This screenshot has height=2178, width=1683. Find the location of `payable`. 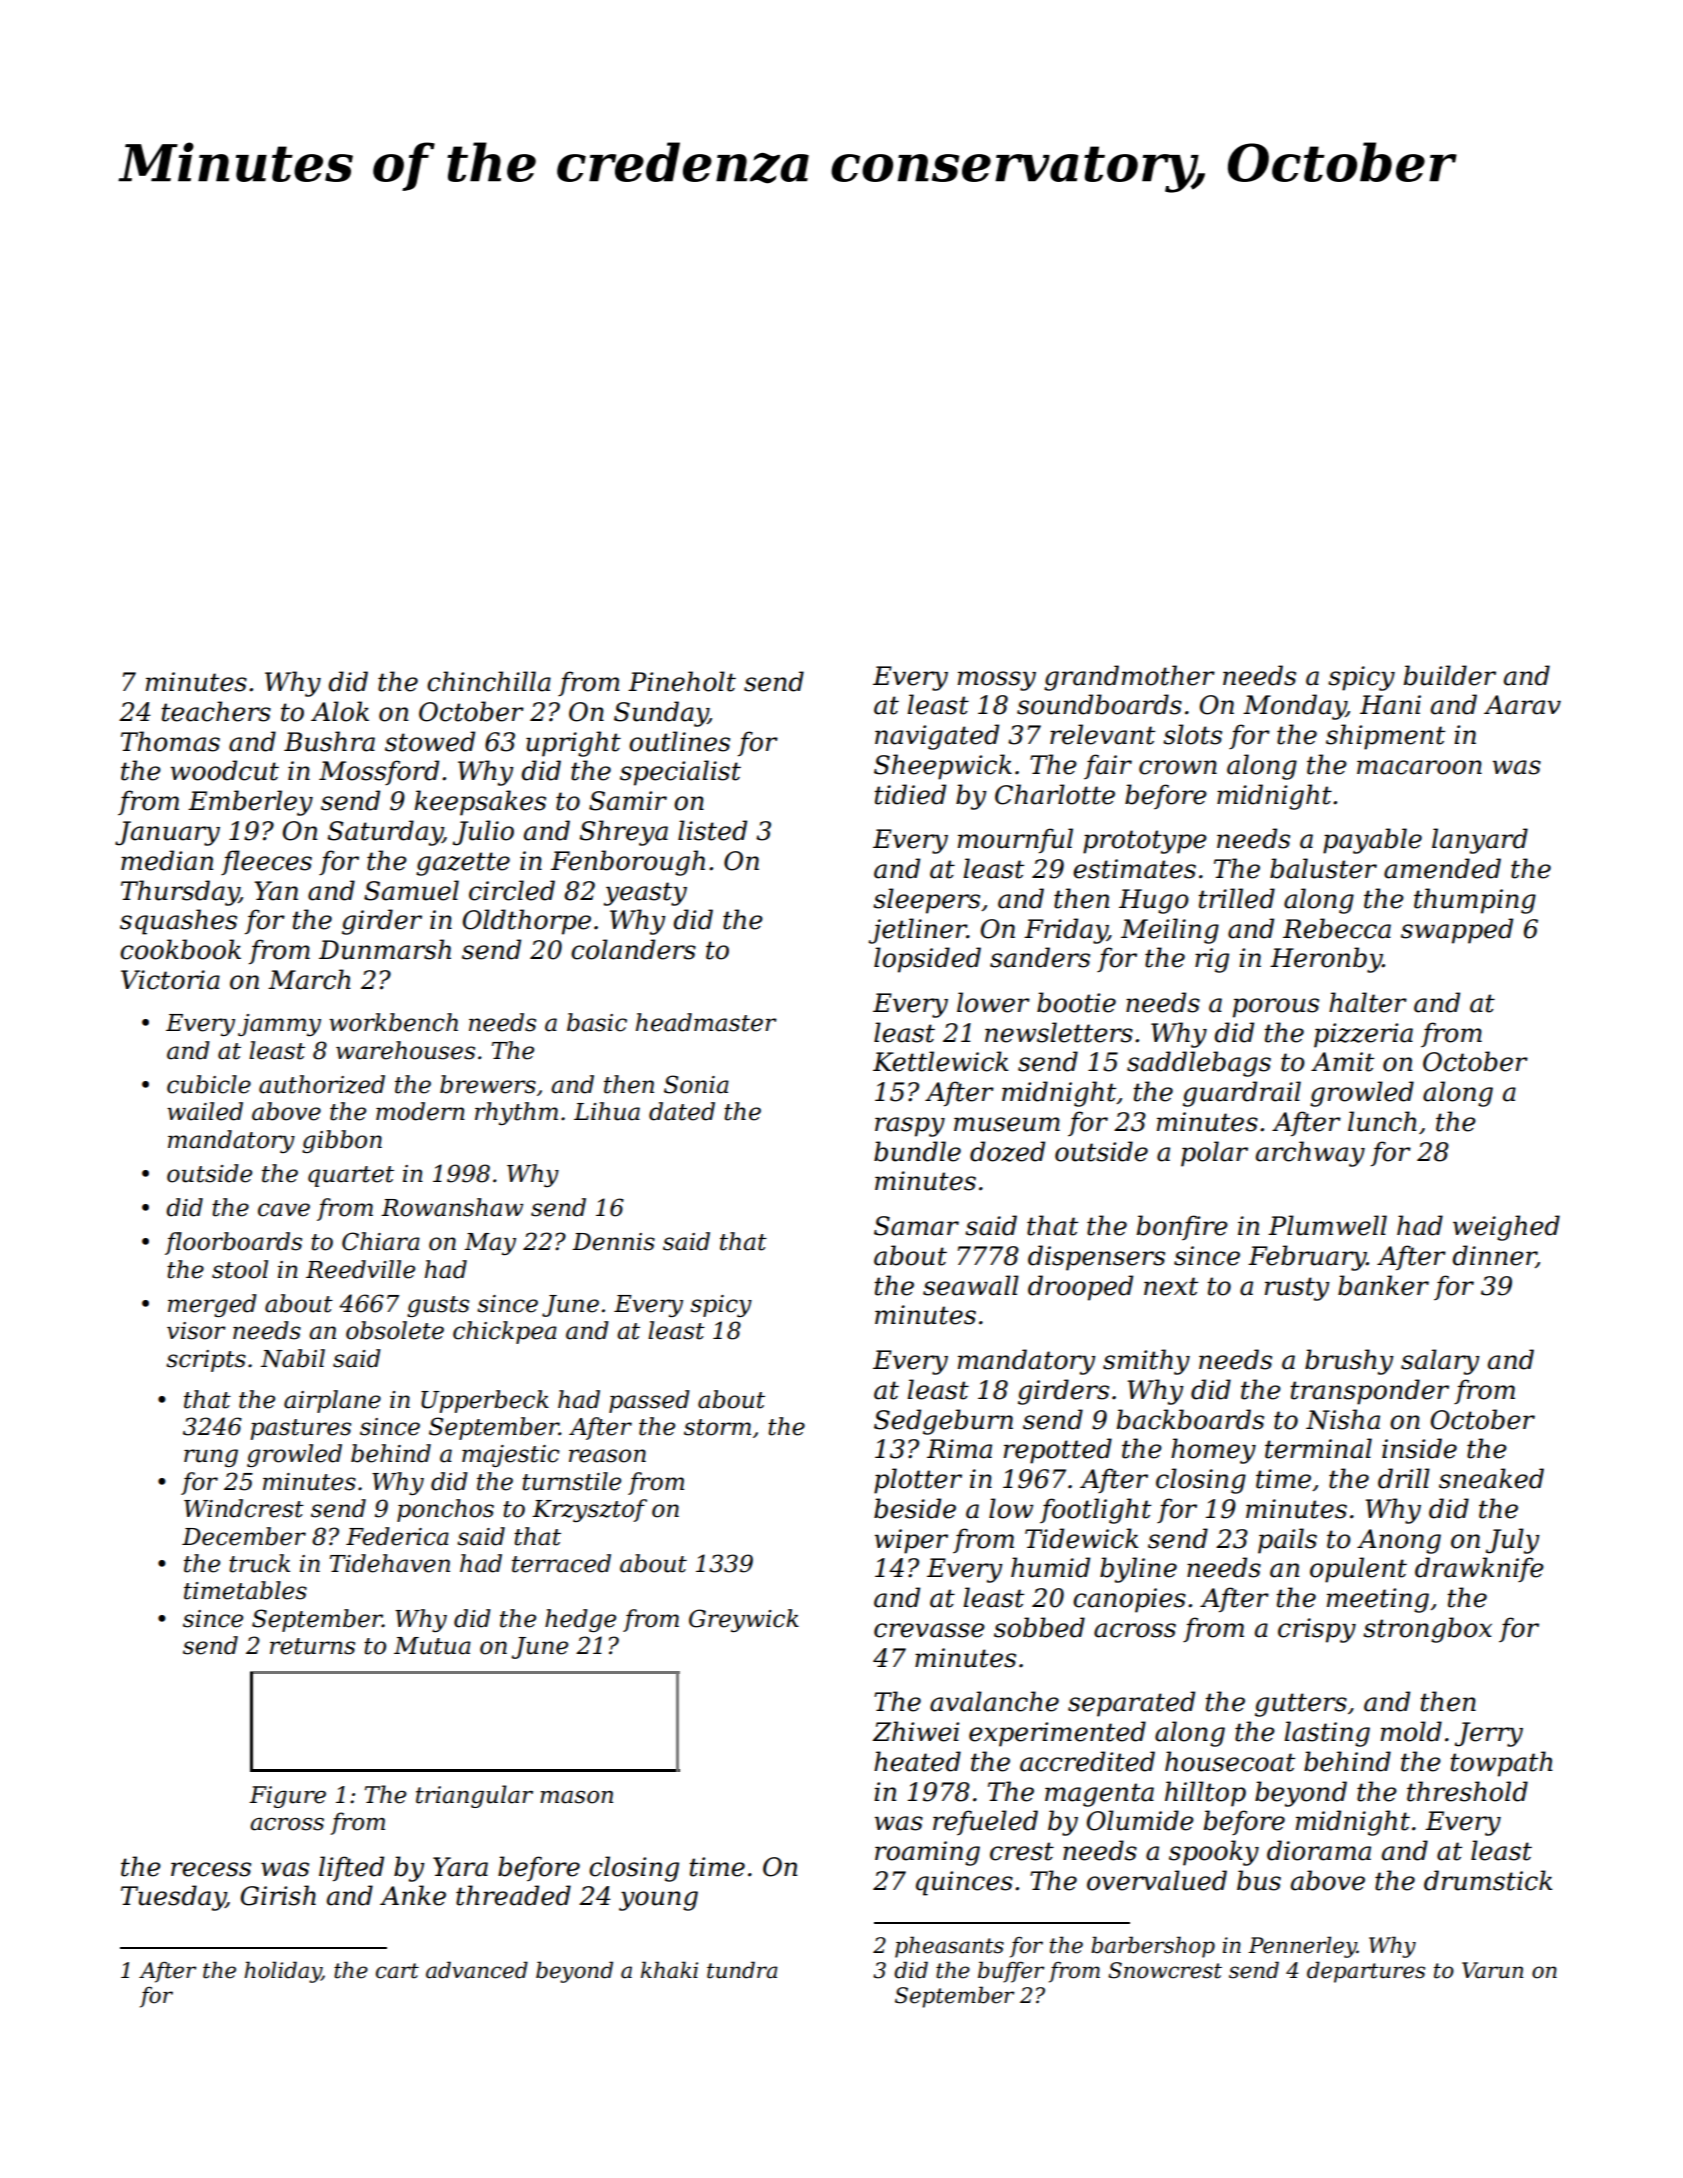

payable is located at coordinates (1372, 841).
